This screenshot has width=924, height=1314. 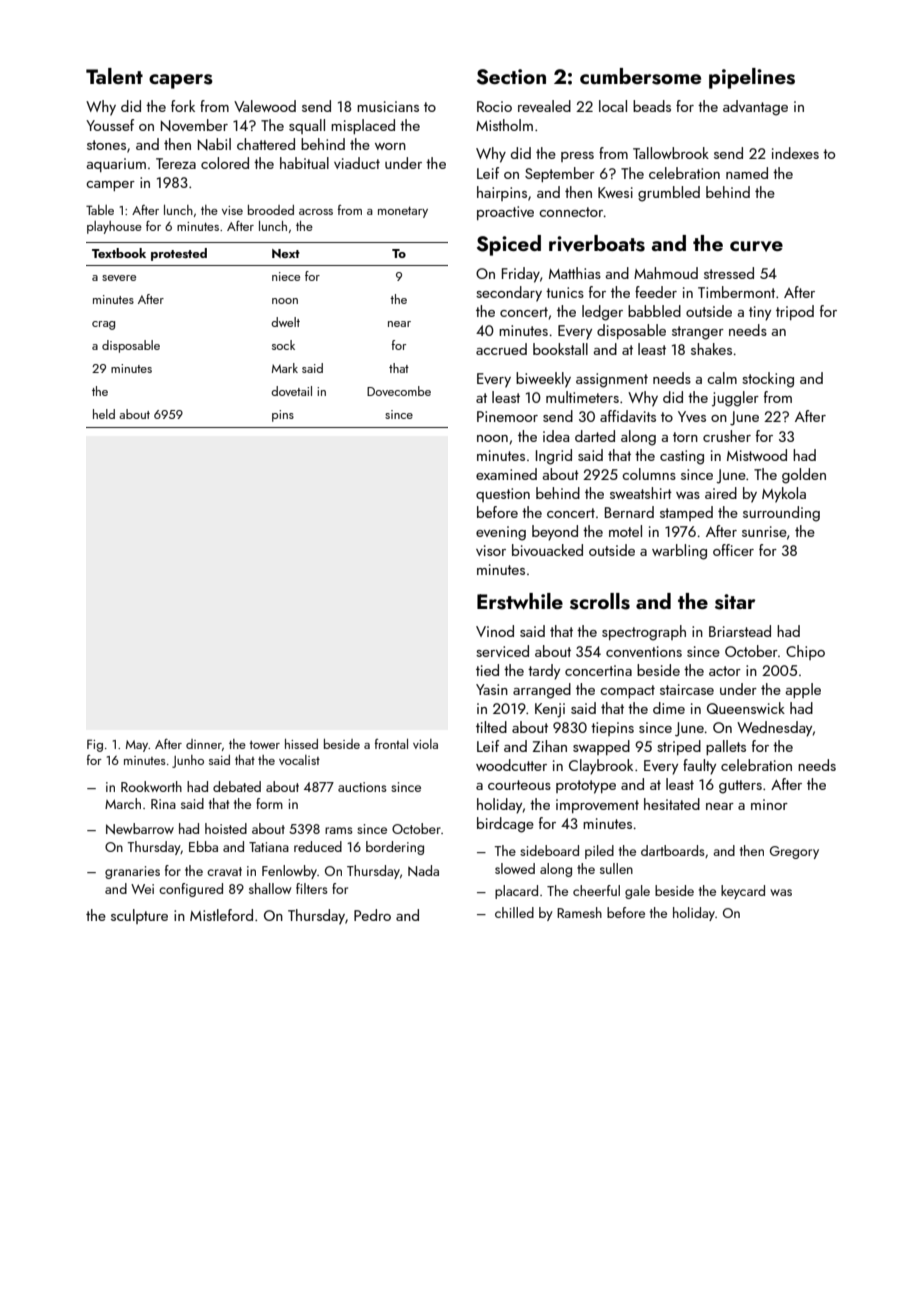 I want to click on cheerful, so click(x=596, y=890).
